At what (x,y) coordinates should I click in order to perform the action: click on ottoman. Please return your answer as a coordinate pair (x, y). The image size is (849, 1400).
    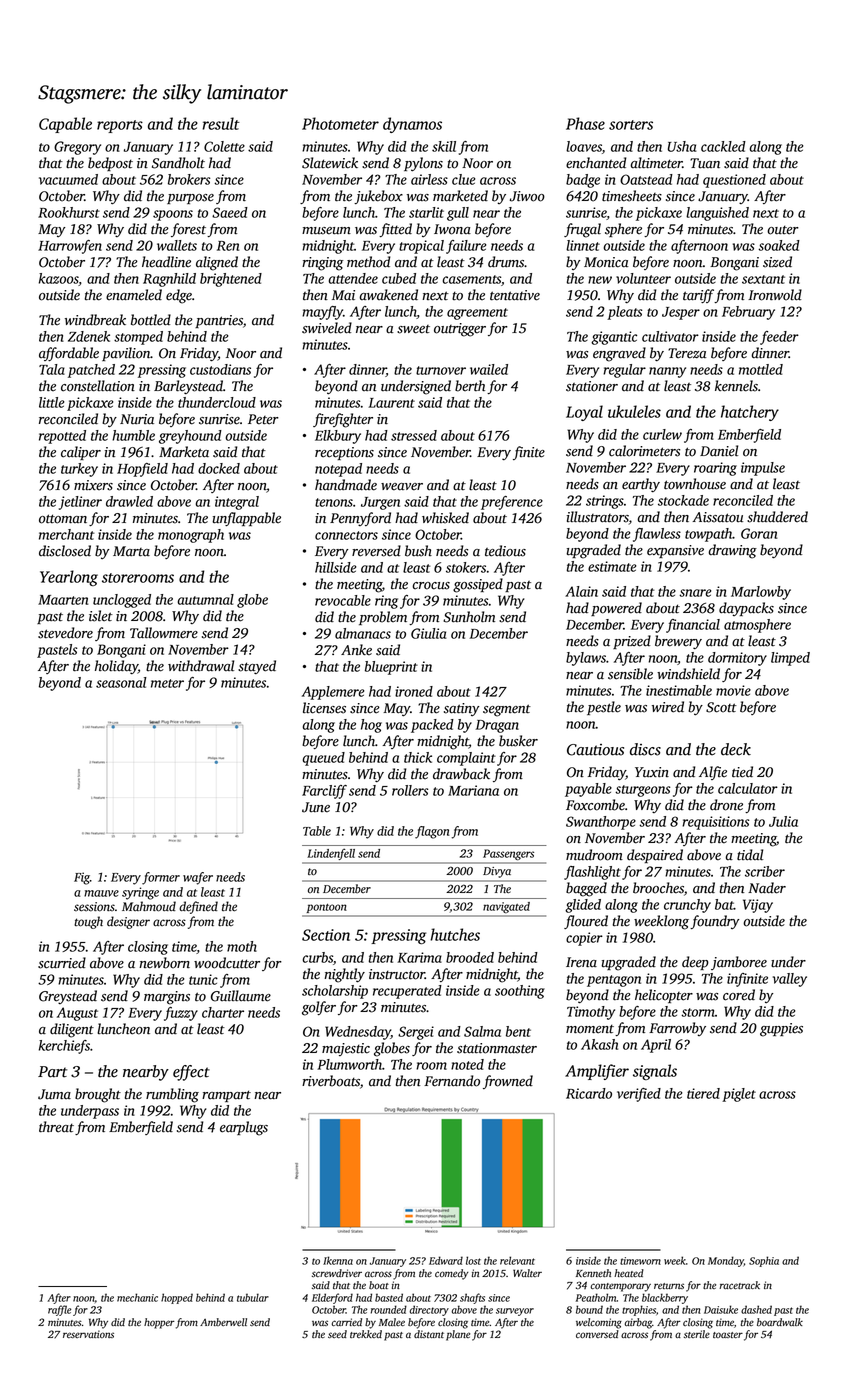
    Looking at the image, I should click on (63, 519).
